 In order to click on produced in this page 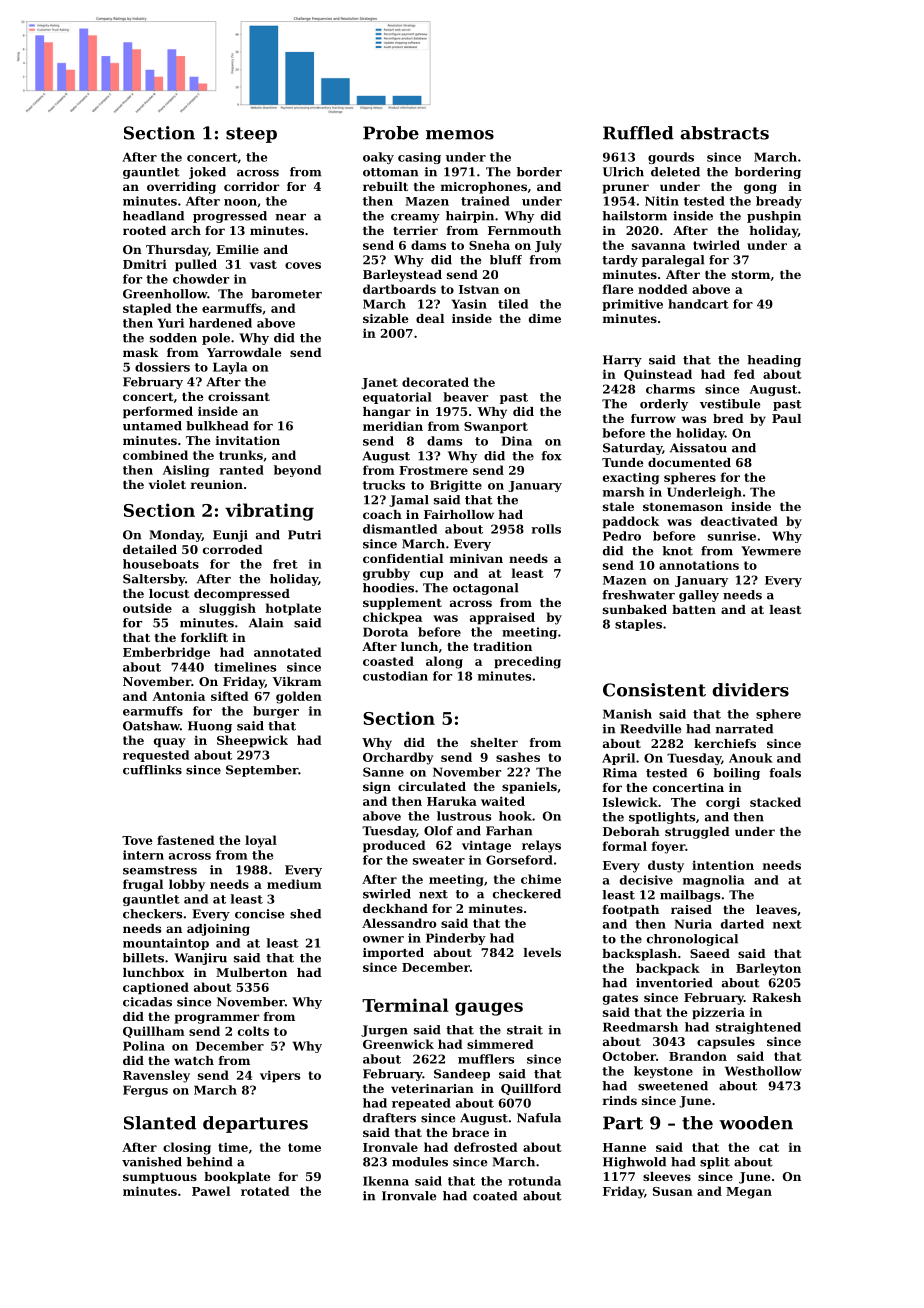, I will do `click(394, 846)`.
